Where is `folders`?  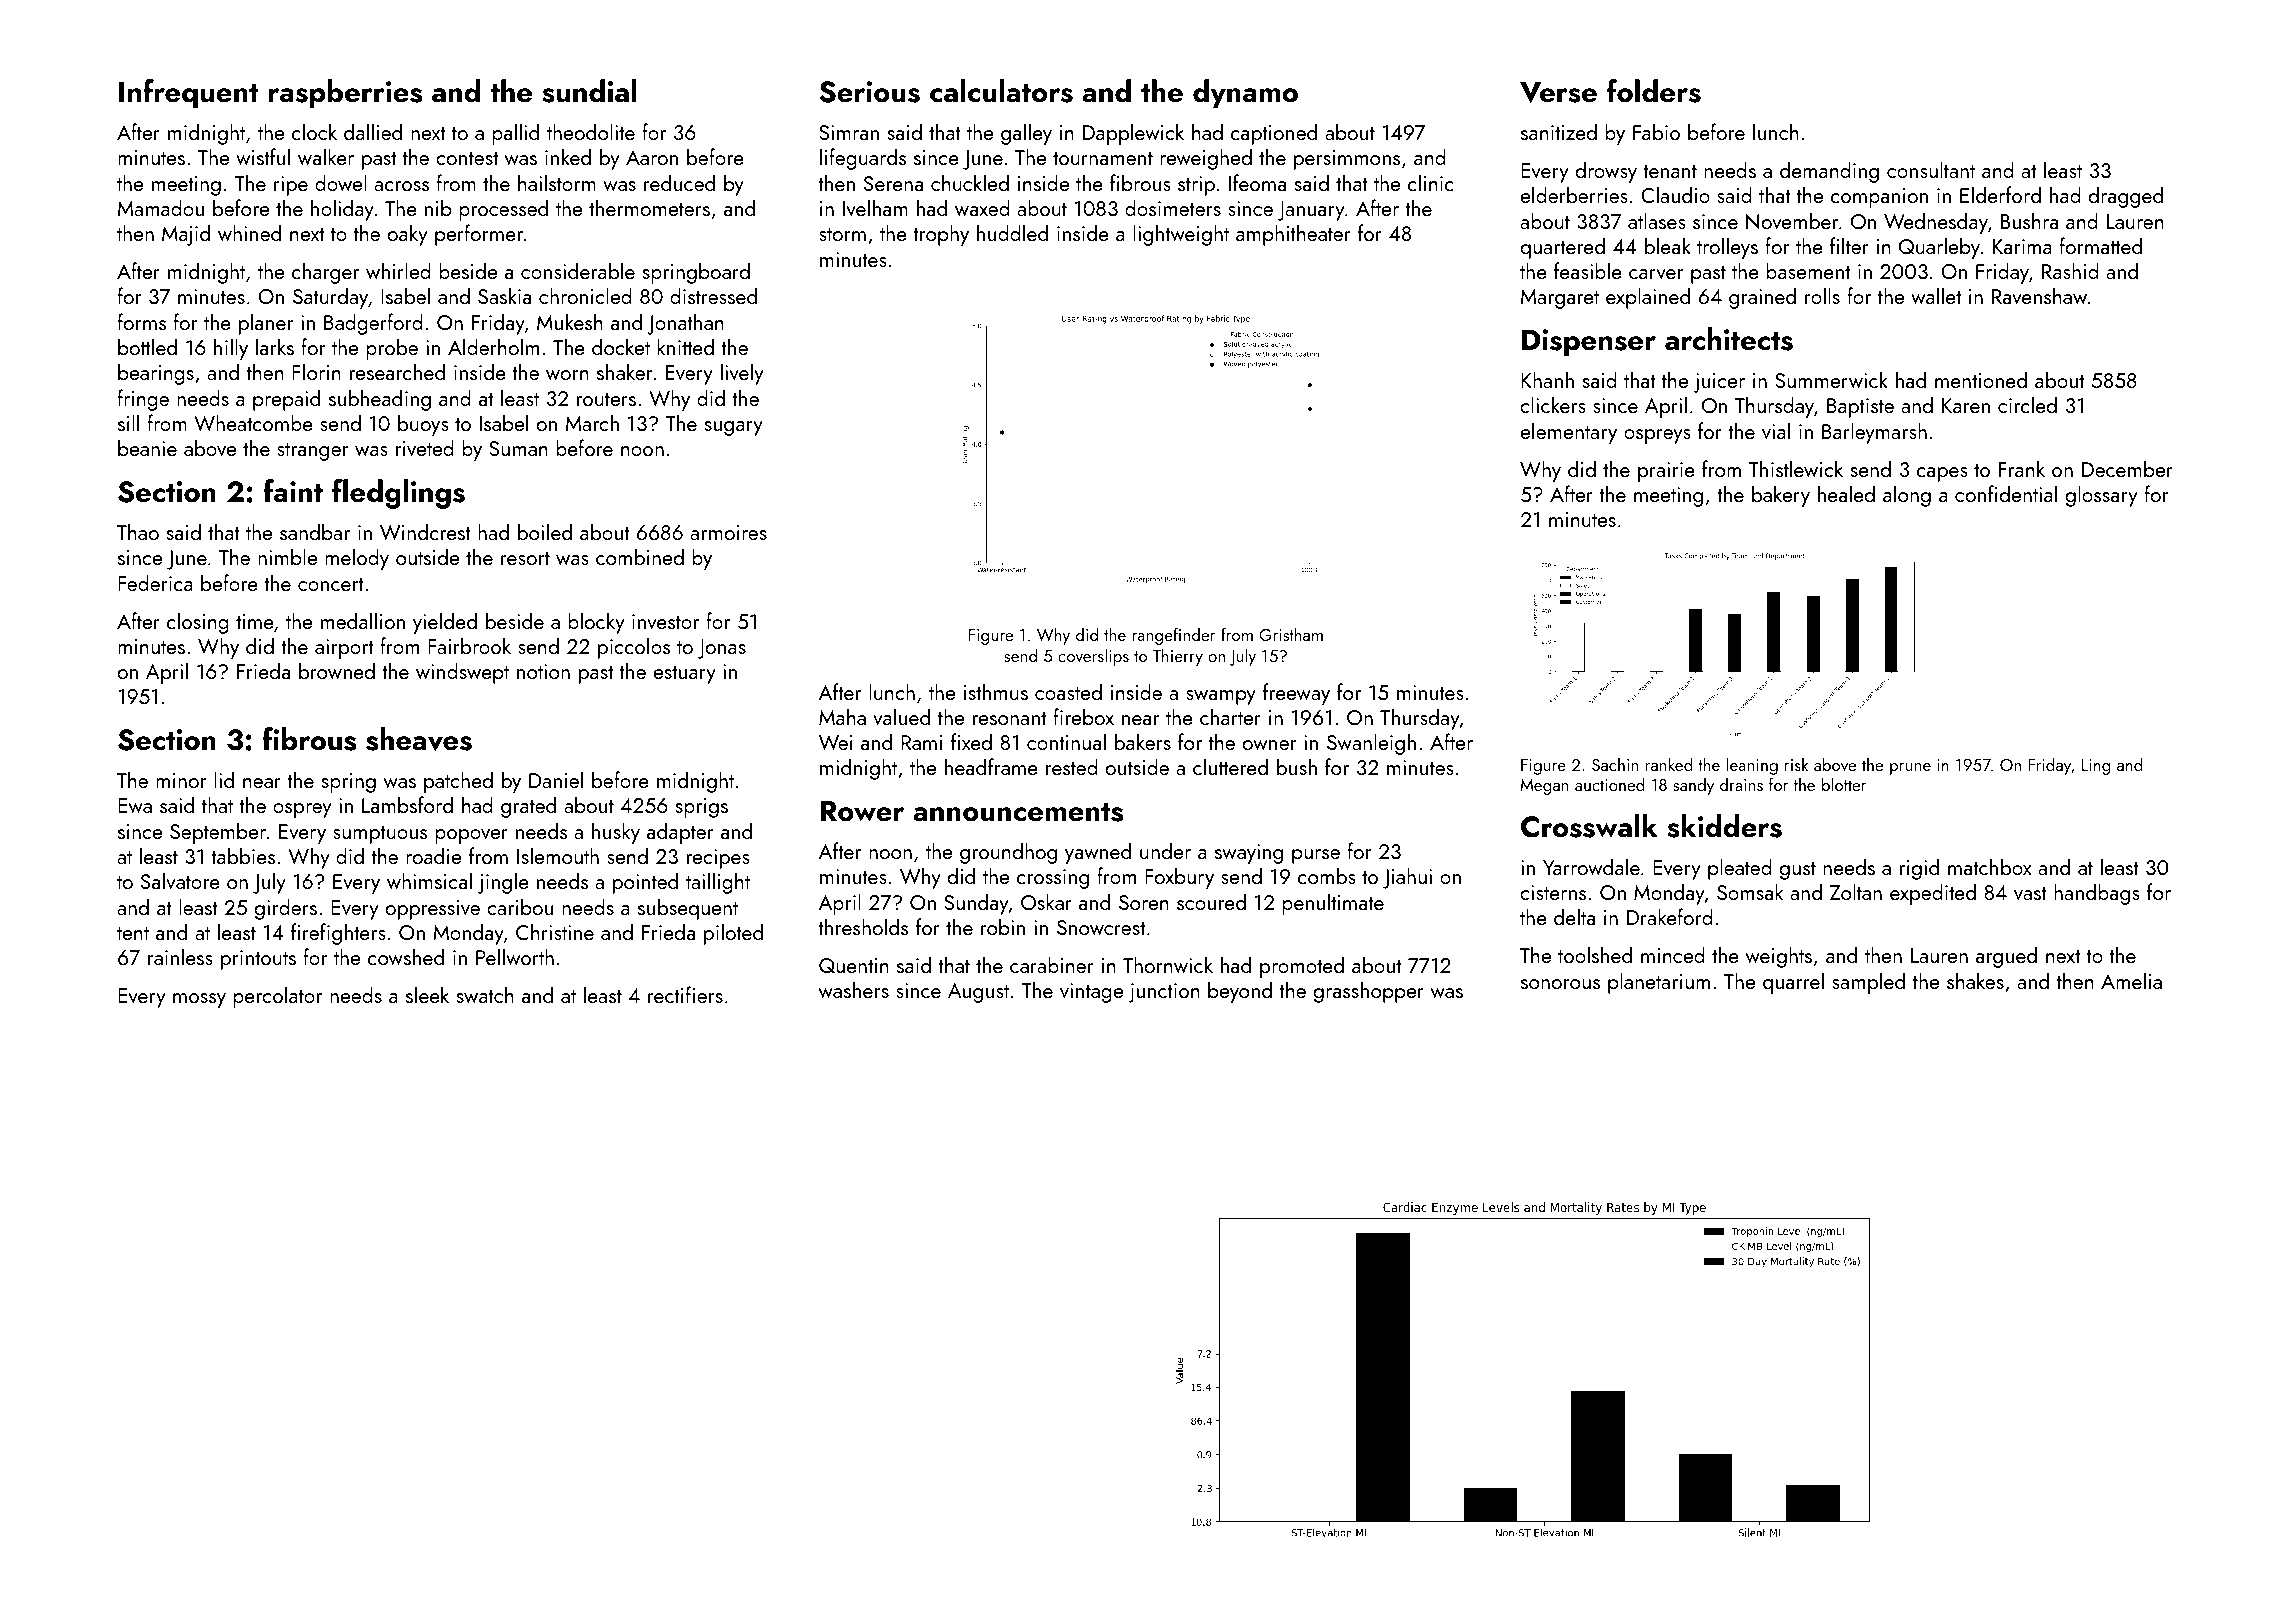 folders is located at coordinates (1654, 91).
